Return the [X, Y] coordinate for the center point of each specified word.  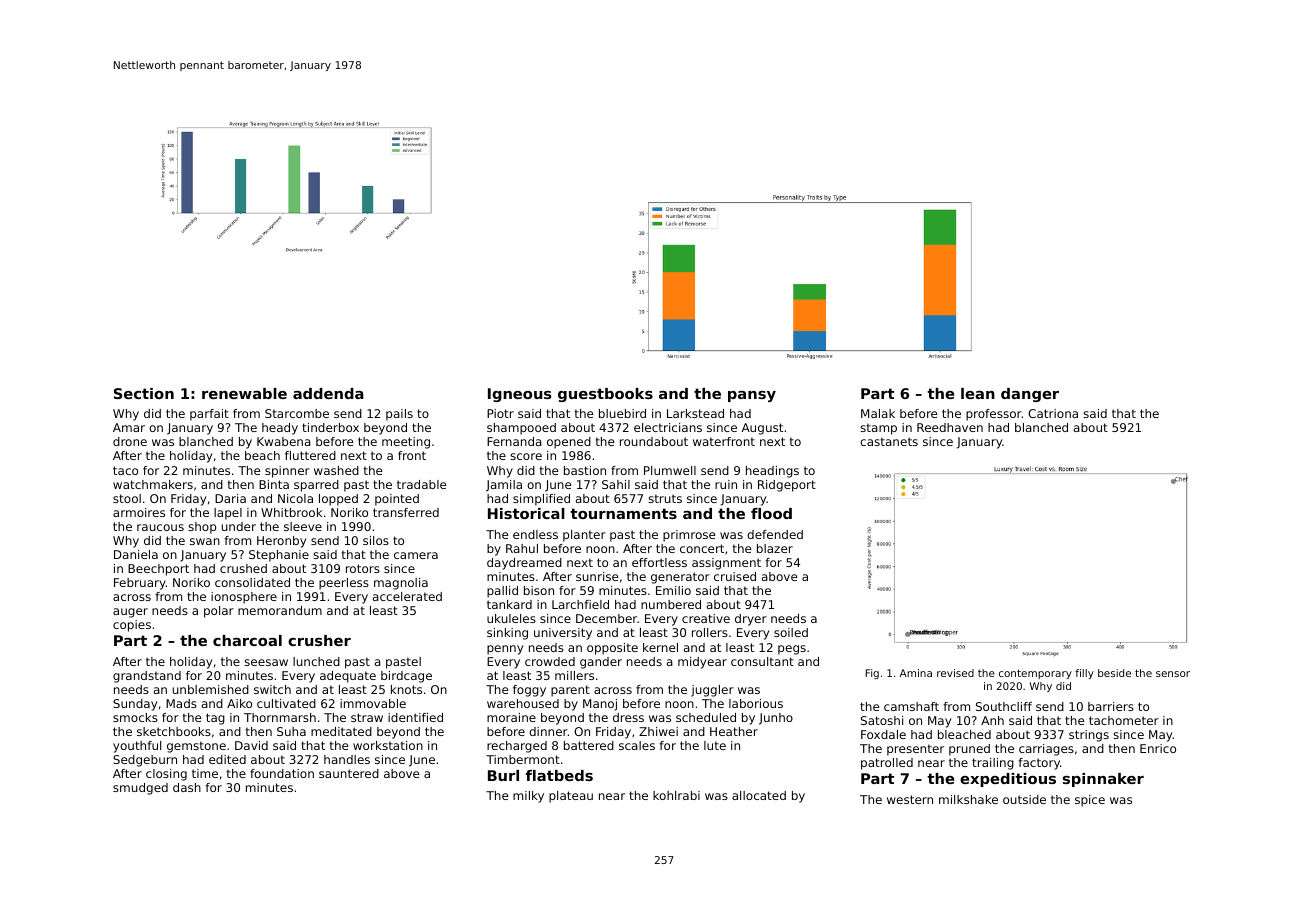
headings [772, 472]
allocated [759, 795]
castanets [889, 441]
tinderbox [330, 427]
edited [227, 759]
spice [1090, 801]
